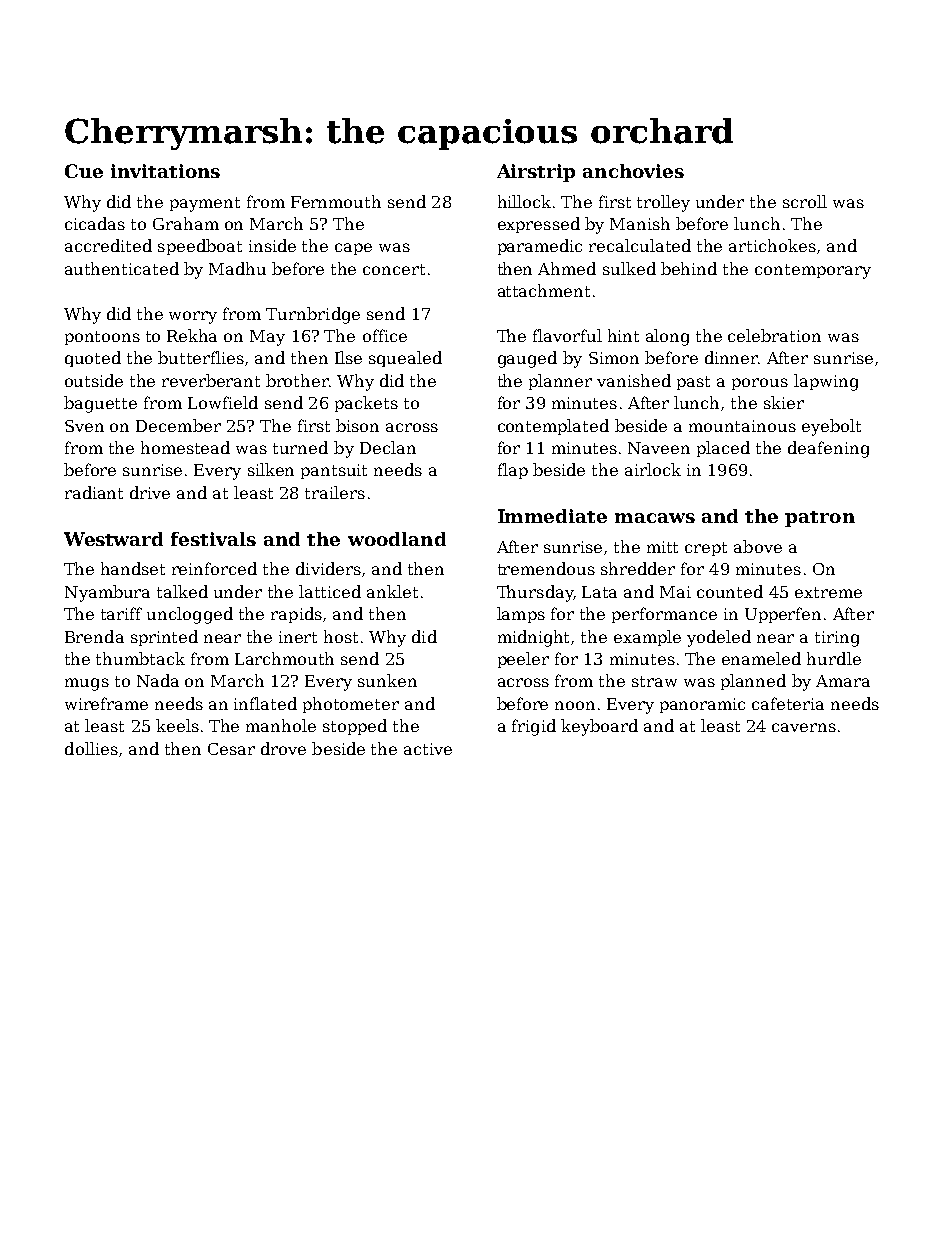  I want to click on caverns, so click(804, 727).
